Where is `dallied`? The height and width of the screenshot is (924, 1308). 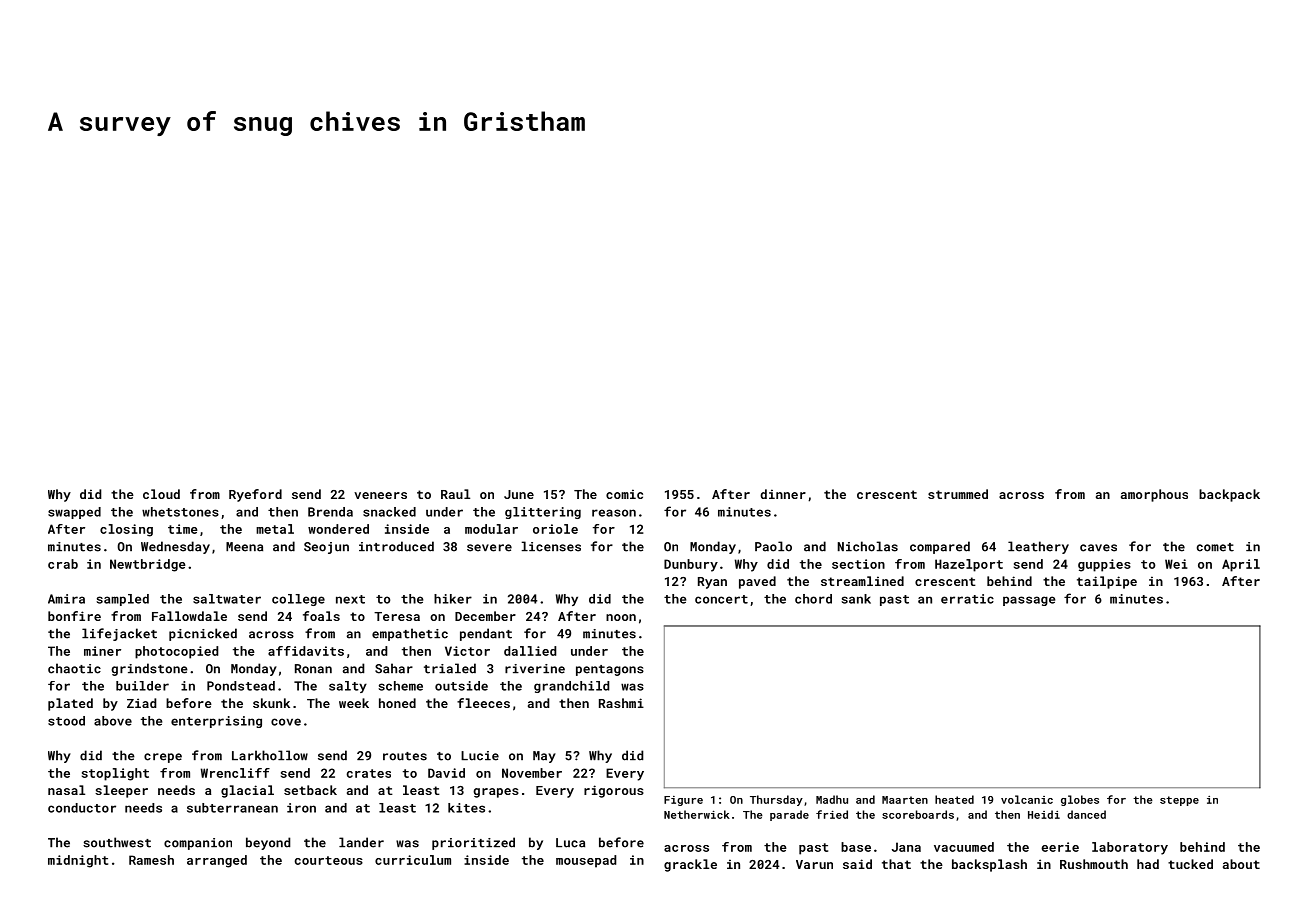 dallied is located at coordinates (530, 651).
